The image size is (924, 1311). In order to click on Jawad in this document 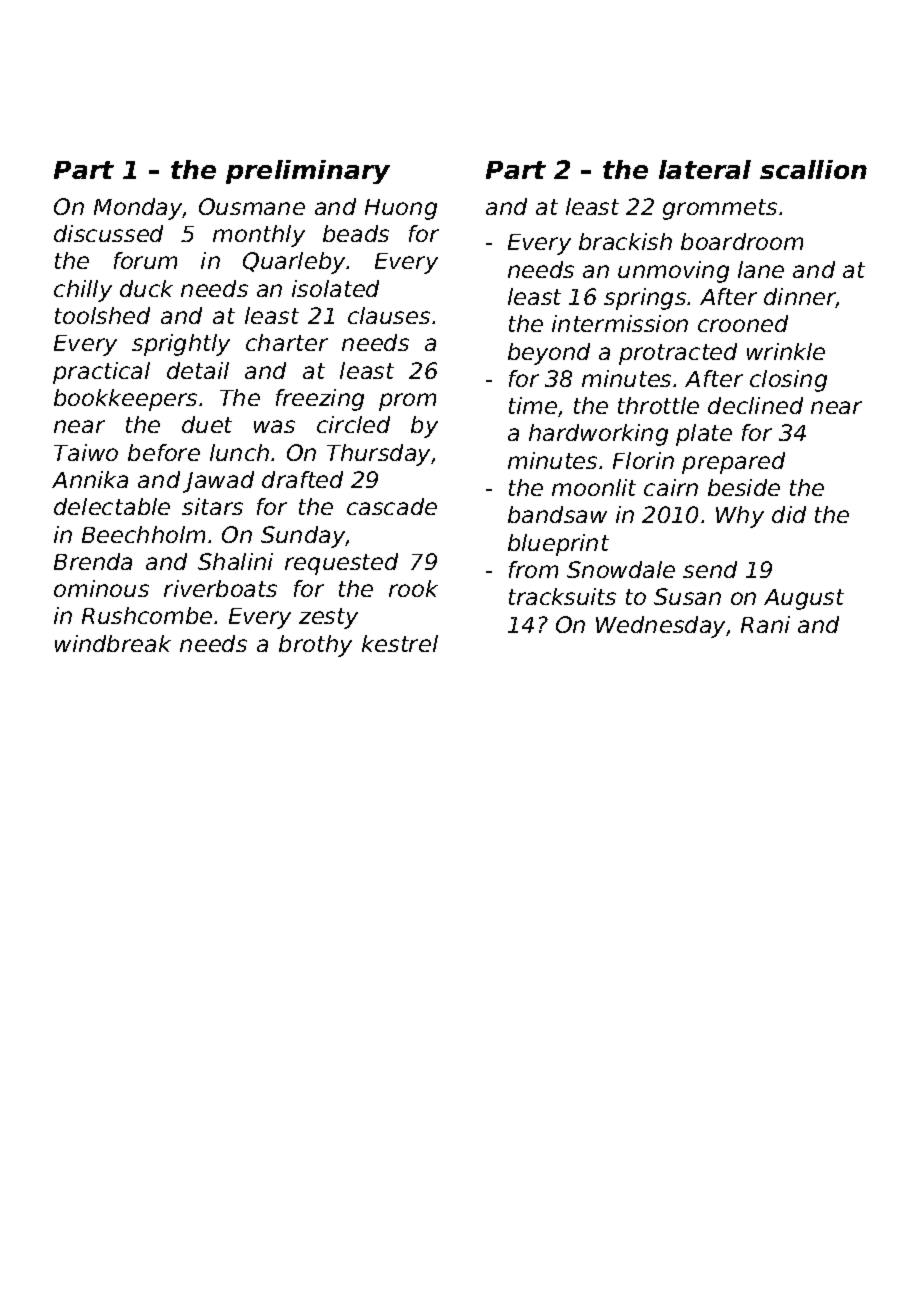, I will do `click(218, 482)`.
